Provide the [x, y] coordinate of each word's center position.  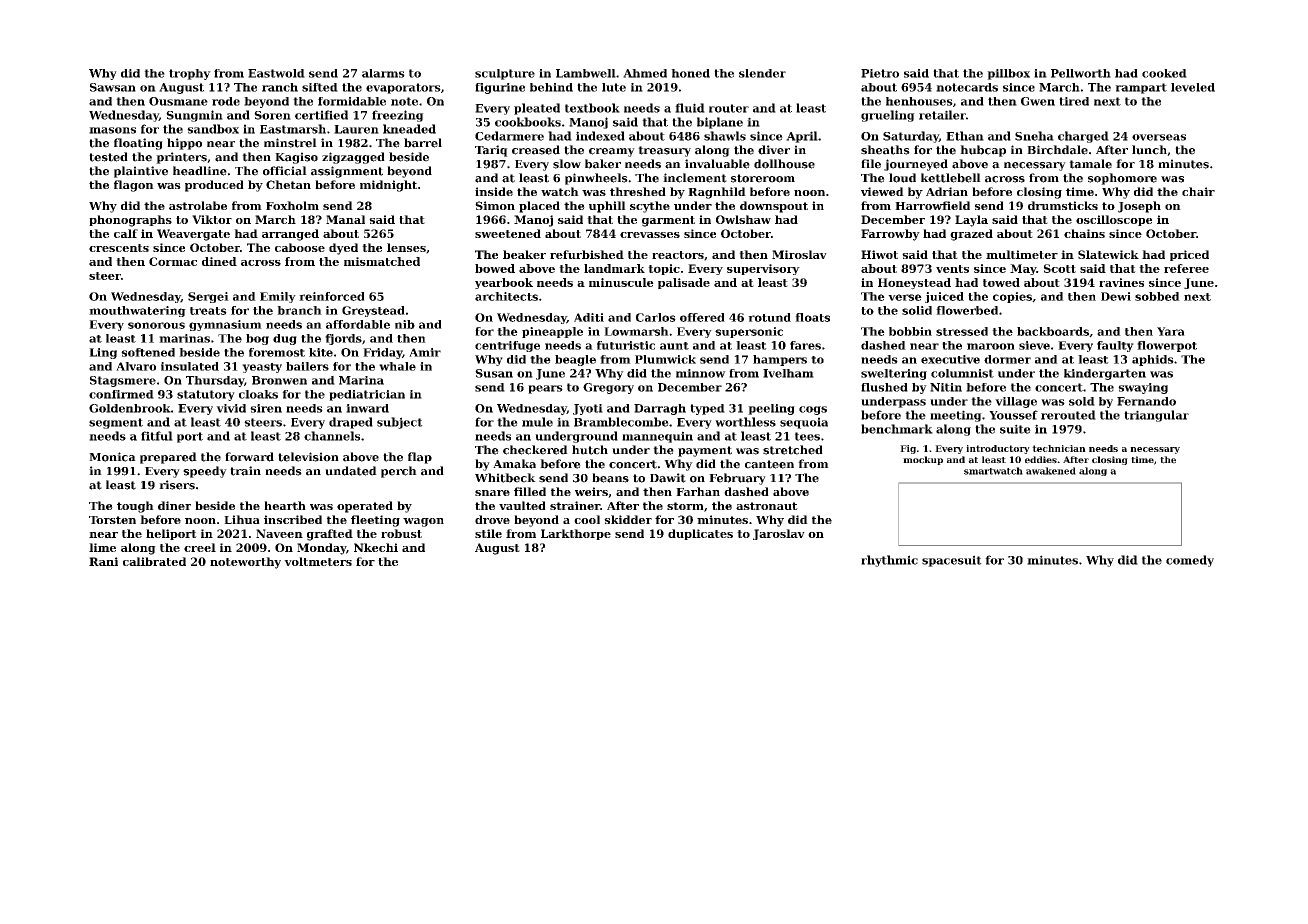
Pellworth [1081, 73]
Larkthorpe [576, 534]
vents [952, 269]
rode [226, 101]
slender [762, 73]
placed [539, 207]
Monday [321, 549]
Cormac [173, 261]
